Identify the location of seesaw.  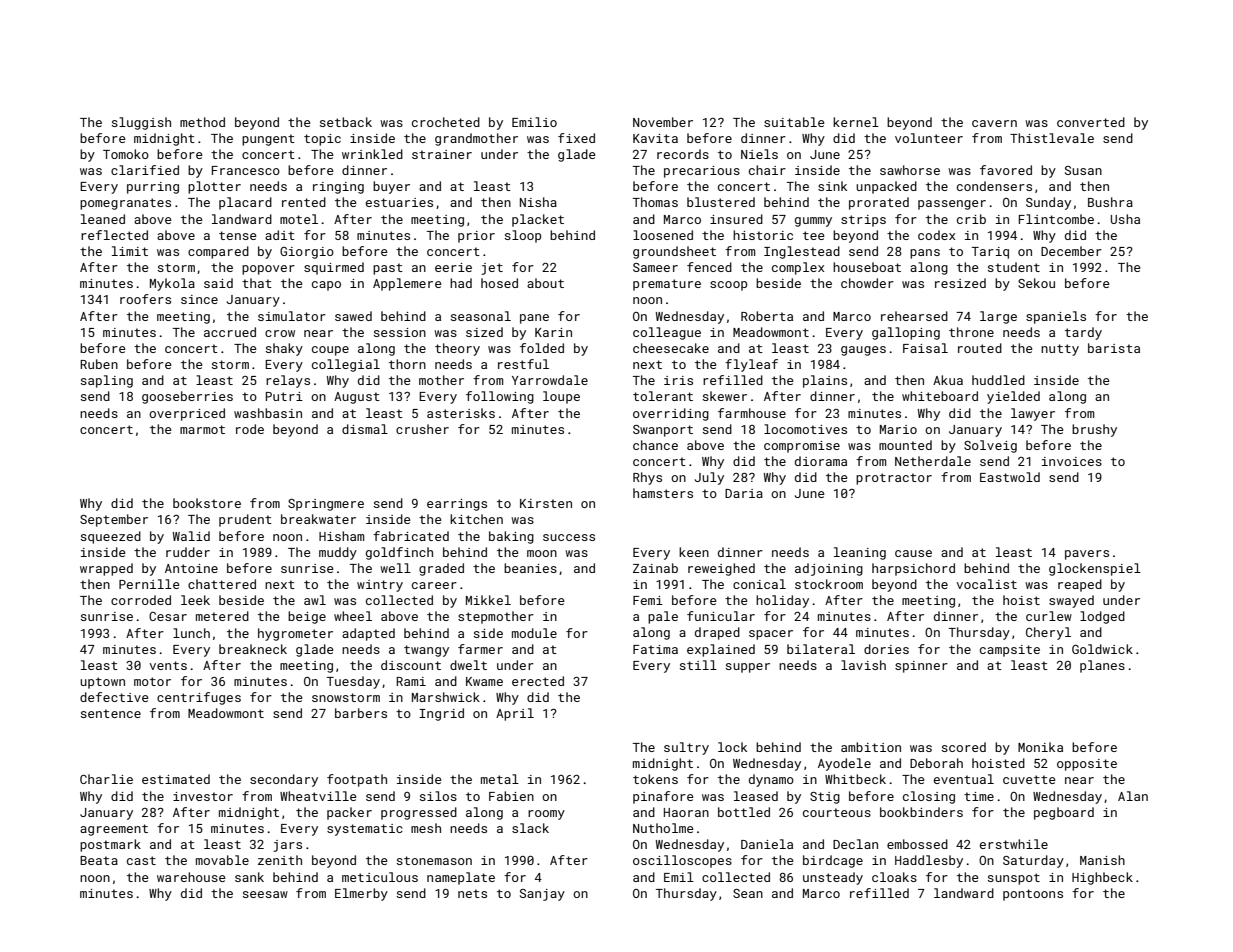
(265, 894).
